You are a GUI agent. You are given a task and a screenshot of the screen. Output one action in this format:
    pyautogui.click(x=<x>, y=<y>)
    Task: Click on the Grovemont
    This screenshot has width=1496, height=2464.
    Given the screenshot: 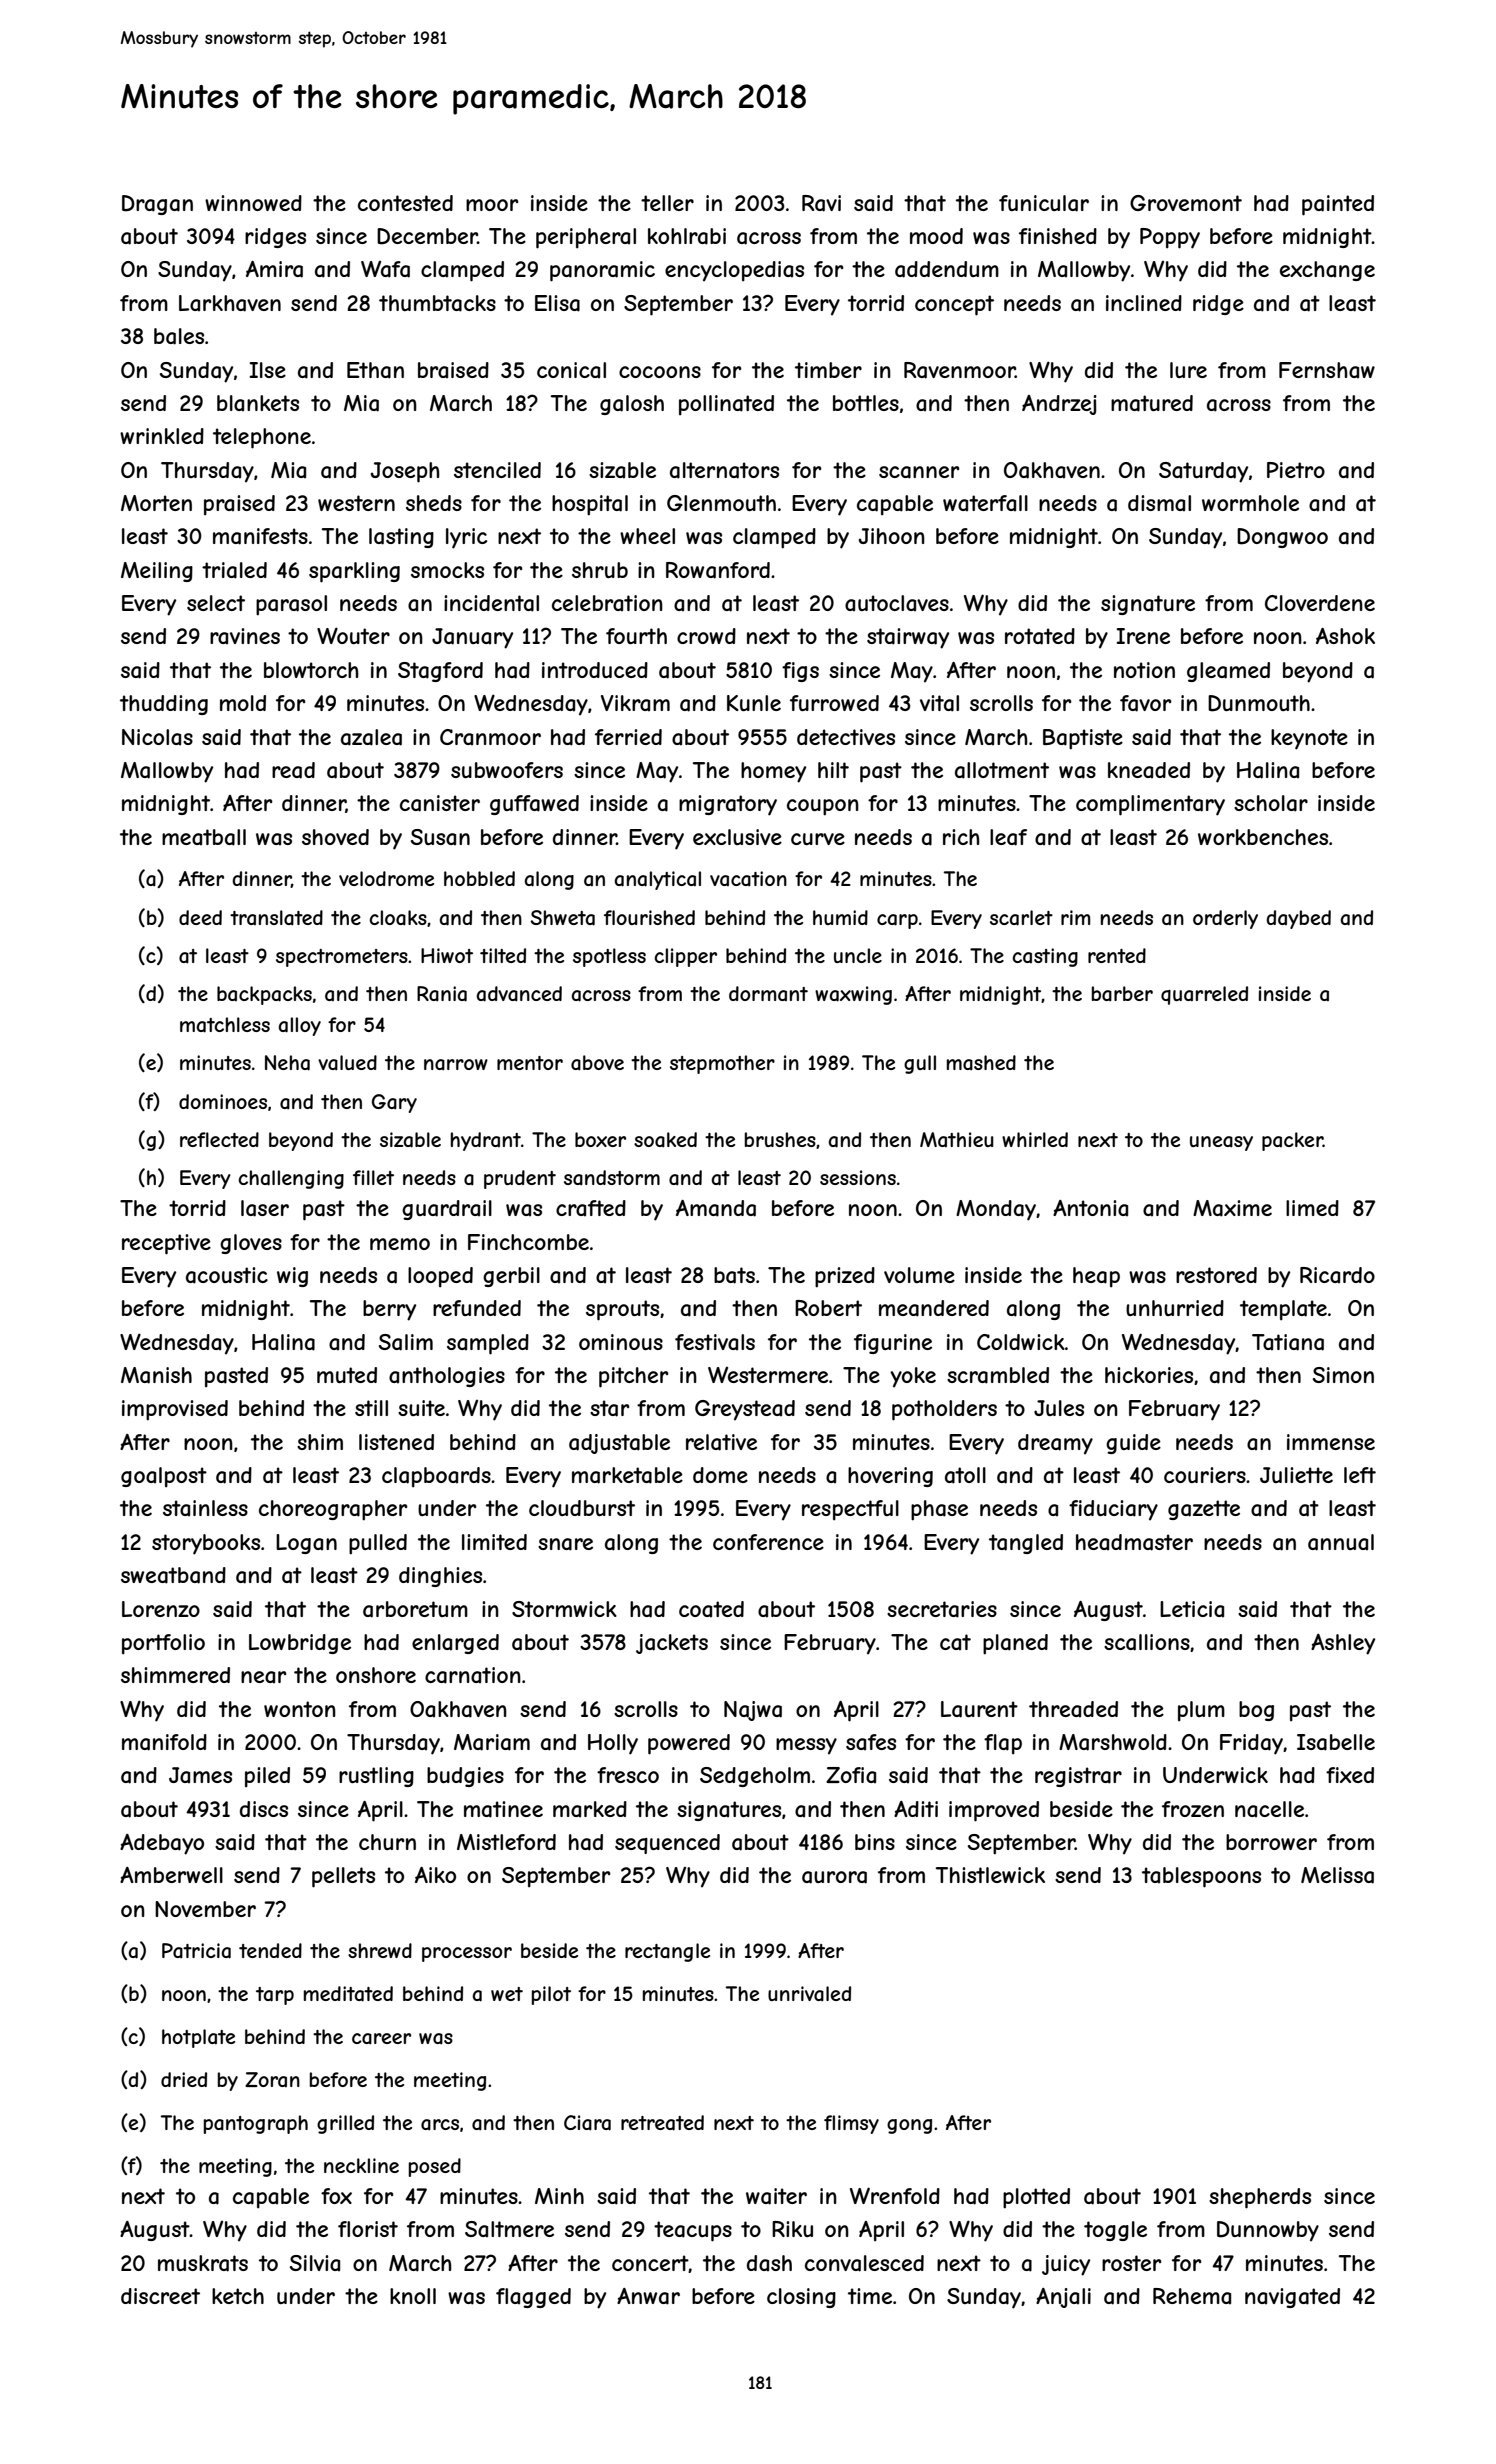 What is the action you would take?
    pyautogui.click(x=1186, y=203)
